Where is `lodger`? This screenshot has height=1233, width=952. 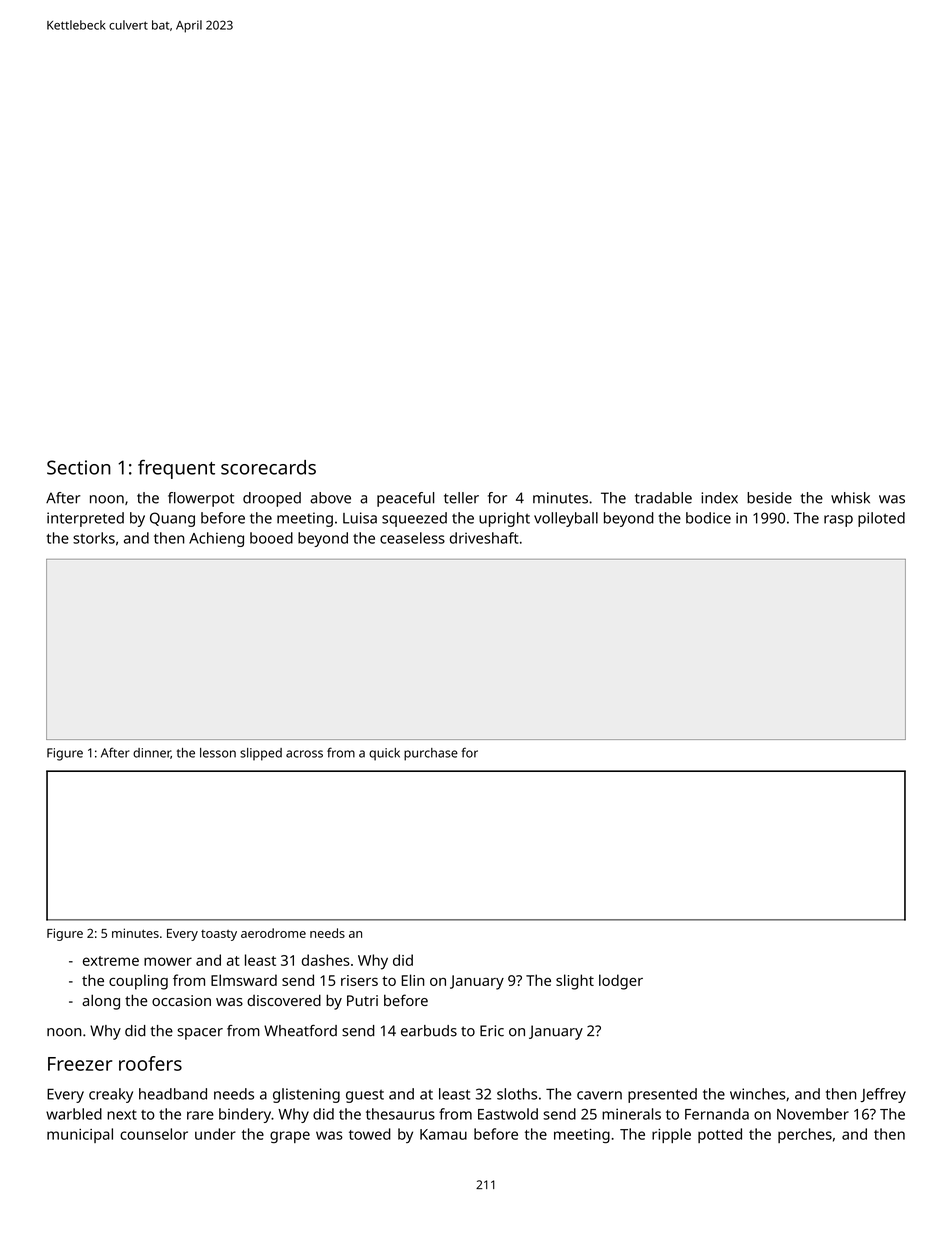 lodger is located at coordinates (621, 982).
